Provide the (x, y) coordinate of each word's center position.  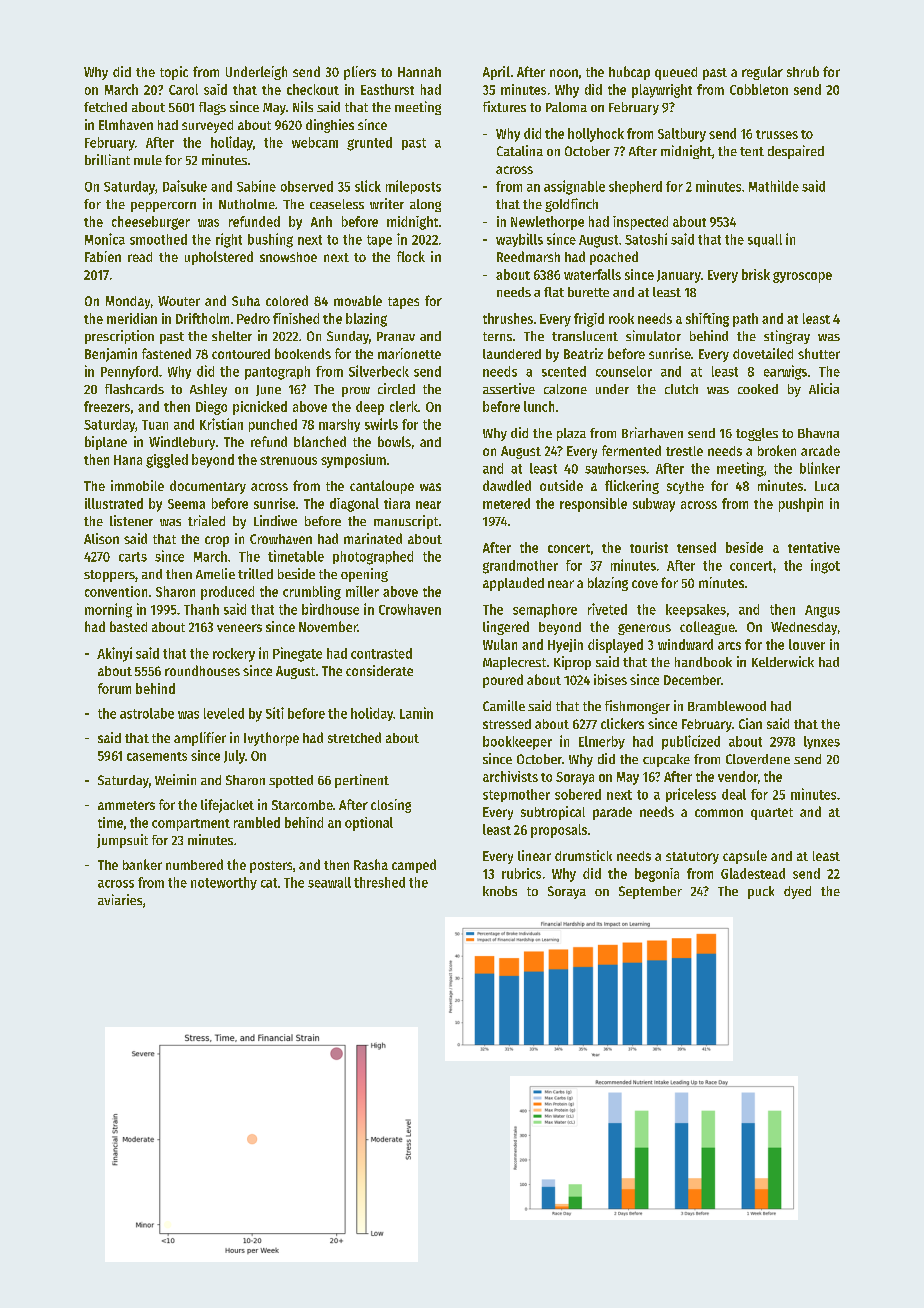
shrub (803, 71)
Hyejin (565, 646)
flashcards (134, 389)
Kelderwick (783, 661)
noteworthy (224, 883)
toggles (757, 434)
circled (396, 388)
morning (108, 610)
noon (564, 73)
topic (174, 73)
